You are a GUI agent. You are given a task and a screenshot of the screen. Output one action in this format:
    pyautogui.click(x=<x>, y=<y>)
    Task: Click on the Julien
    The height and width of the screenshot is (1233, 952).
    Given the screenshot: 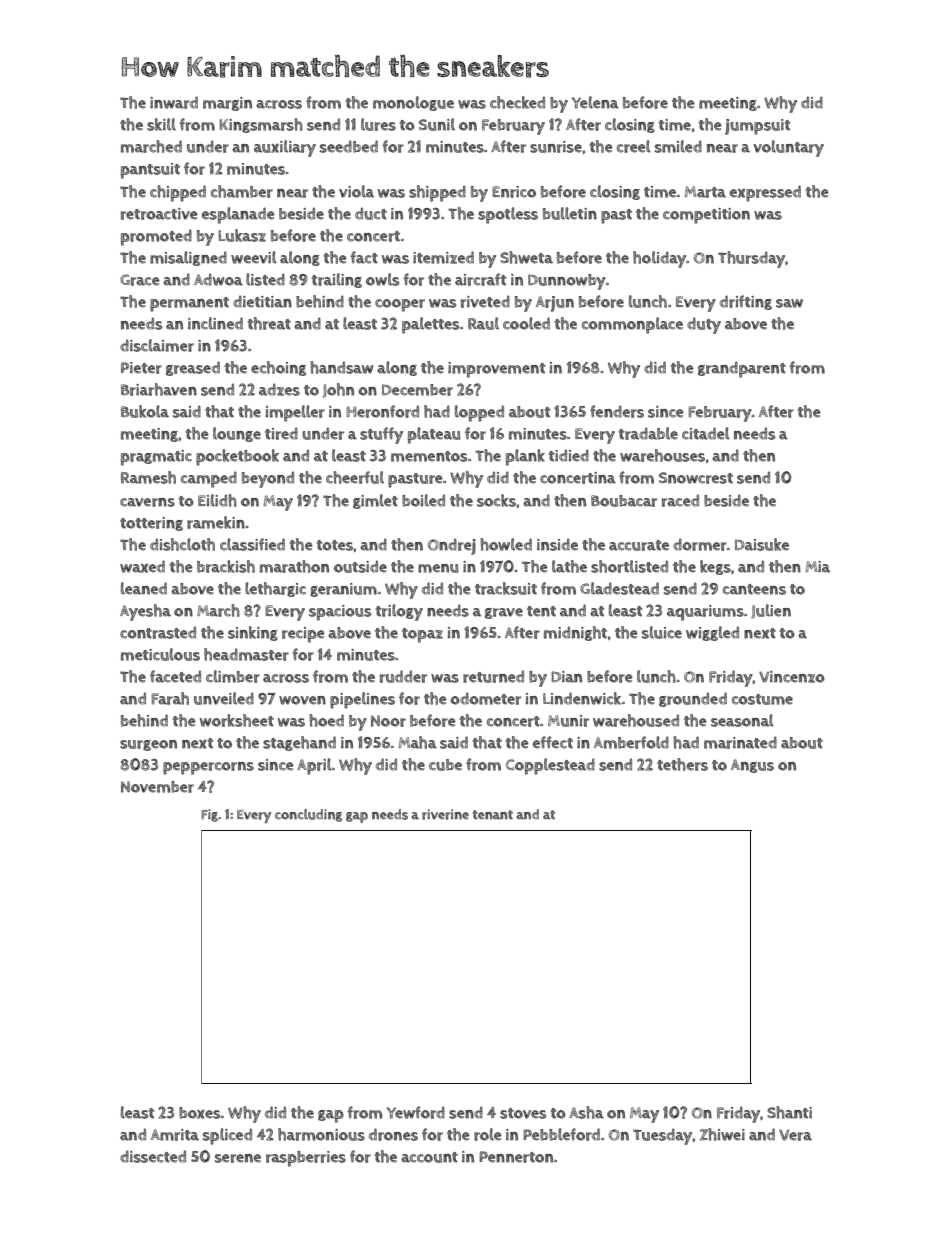 What is the action you would take?
    pyautogui.click(x=771, y=611)
